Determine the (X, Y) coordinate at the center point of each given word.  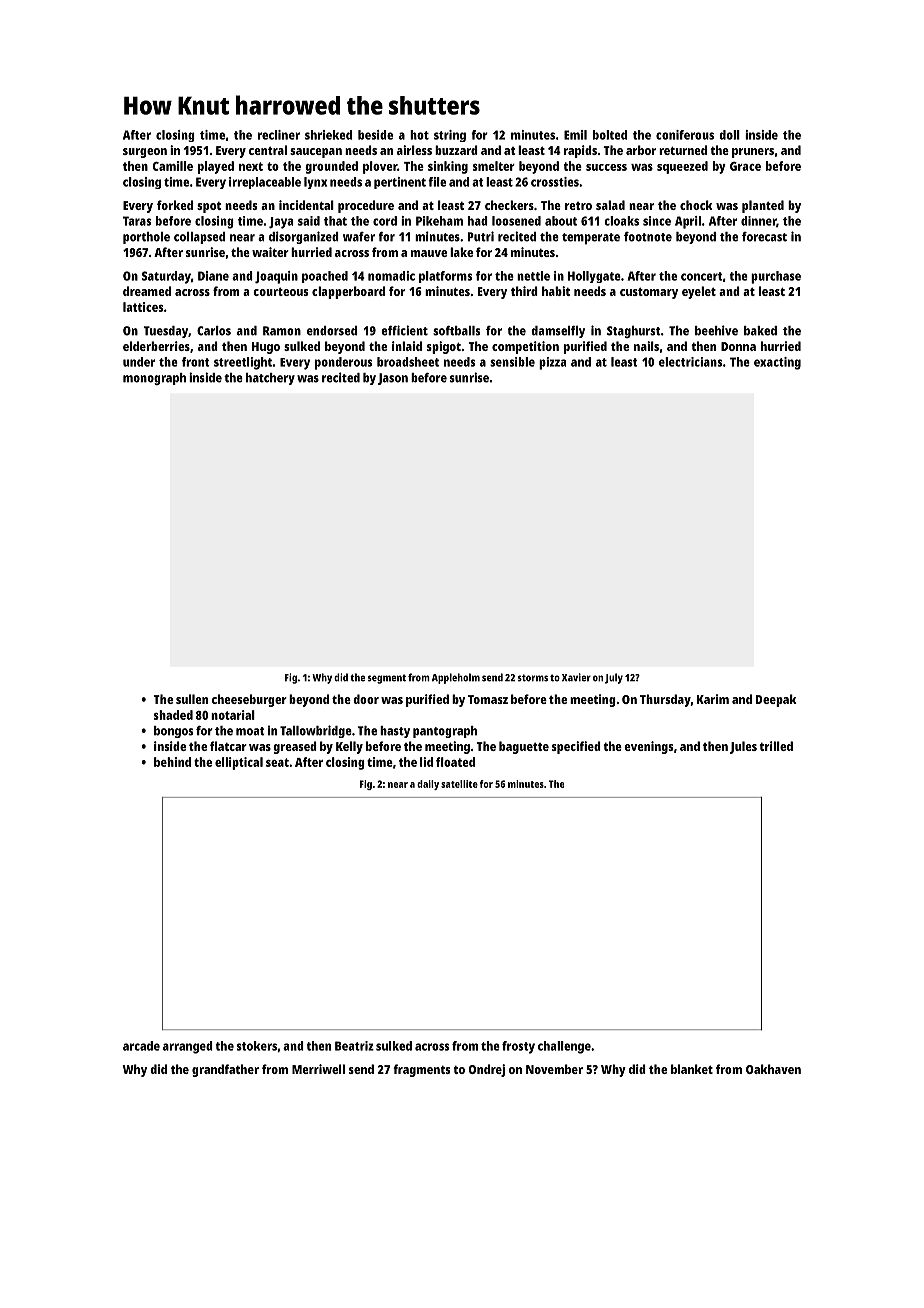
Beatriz (354, 1046)
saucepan (316, 153)
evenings (648, 747)
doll (729, 135)
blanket (692, 1069)
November (554, 1069)
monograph (154, 379)
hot (419, 135)
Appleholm (456, 678)
